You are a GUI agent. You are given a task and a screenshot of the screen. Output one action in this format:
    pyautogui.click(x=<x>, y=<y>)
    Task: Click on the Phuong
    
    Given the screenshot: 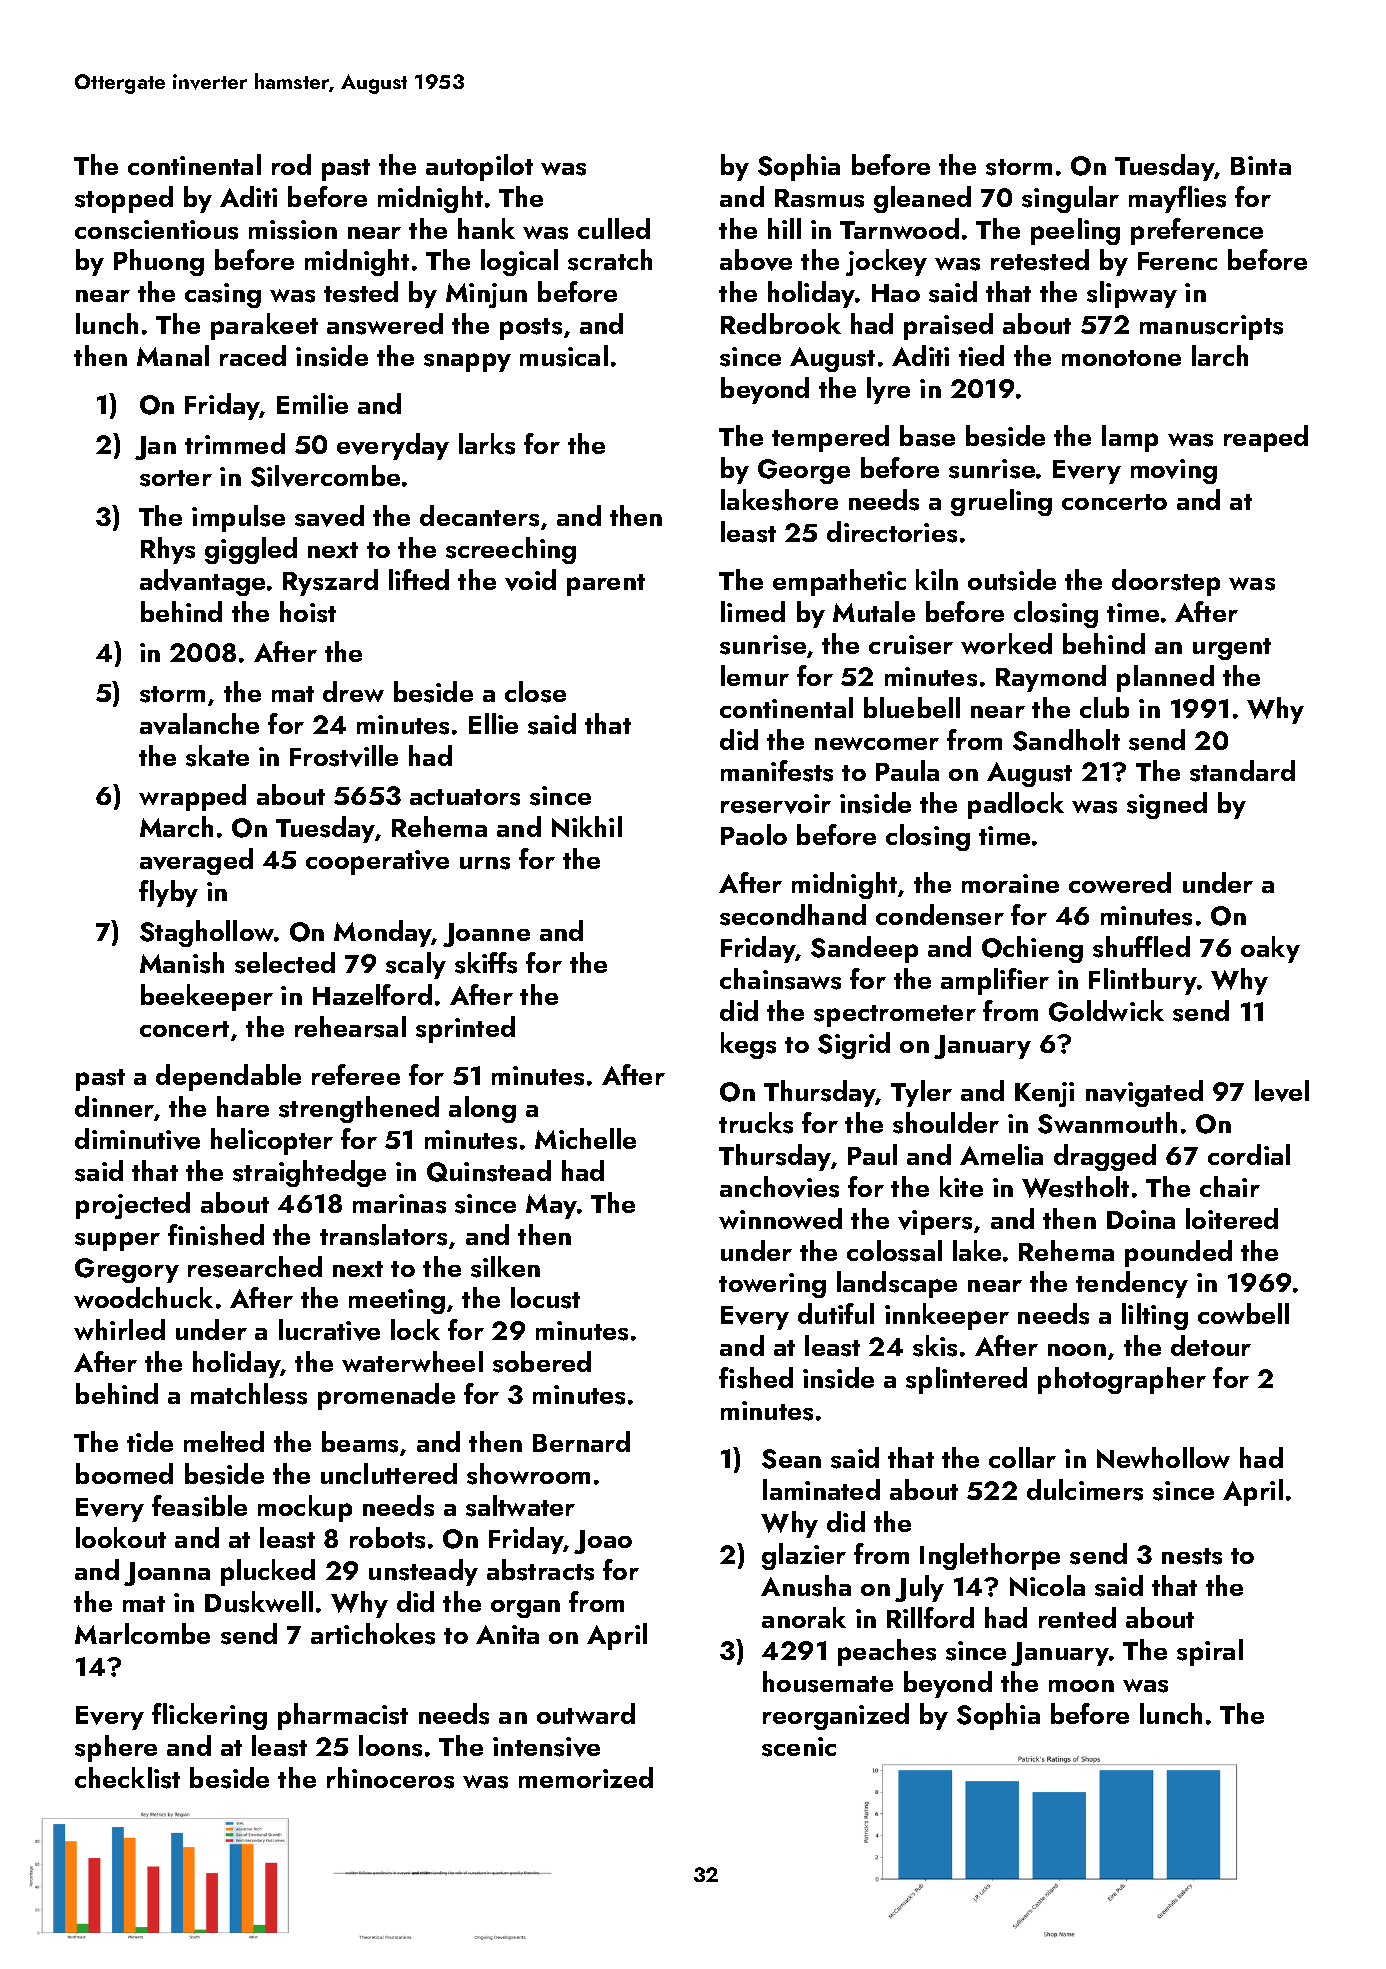 What is the action you would take?
    pyautogui.click(x=159, y=262)
